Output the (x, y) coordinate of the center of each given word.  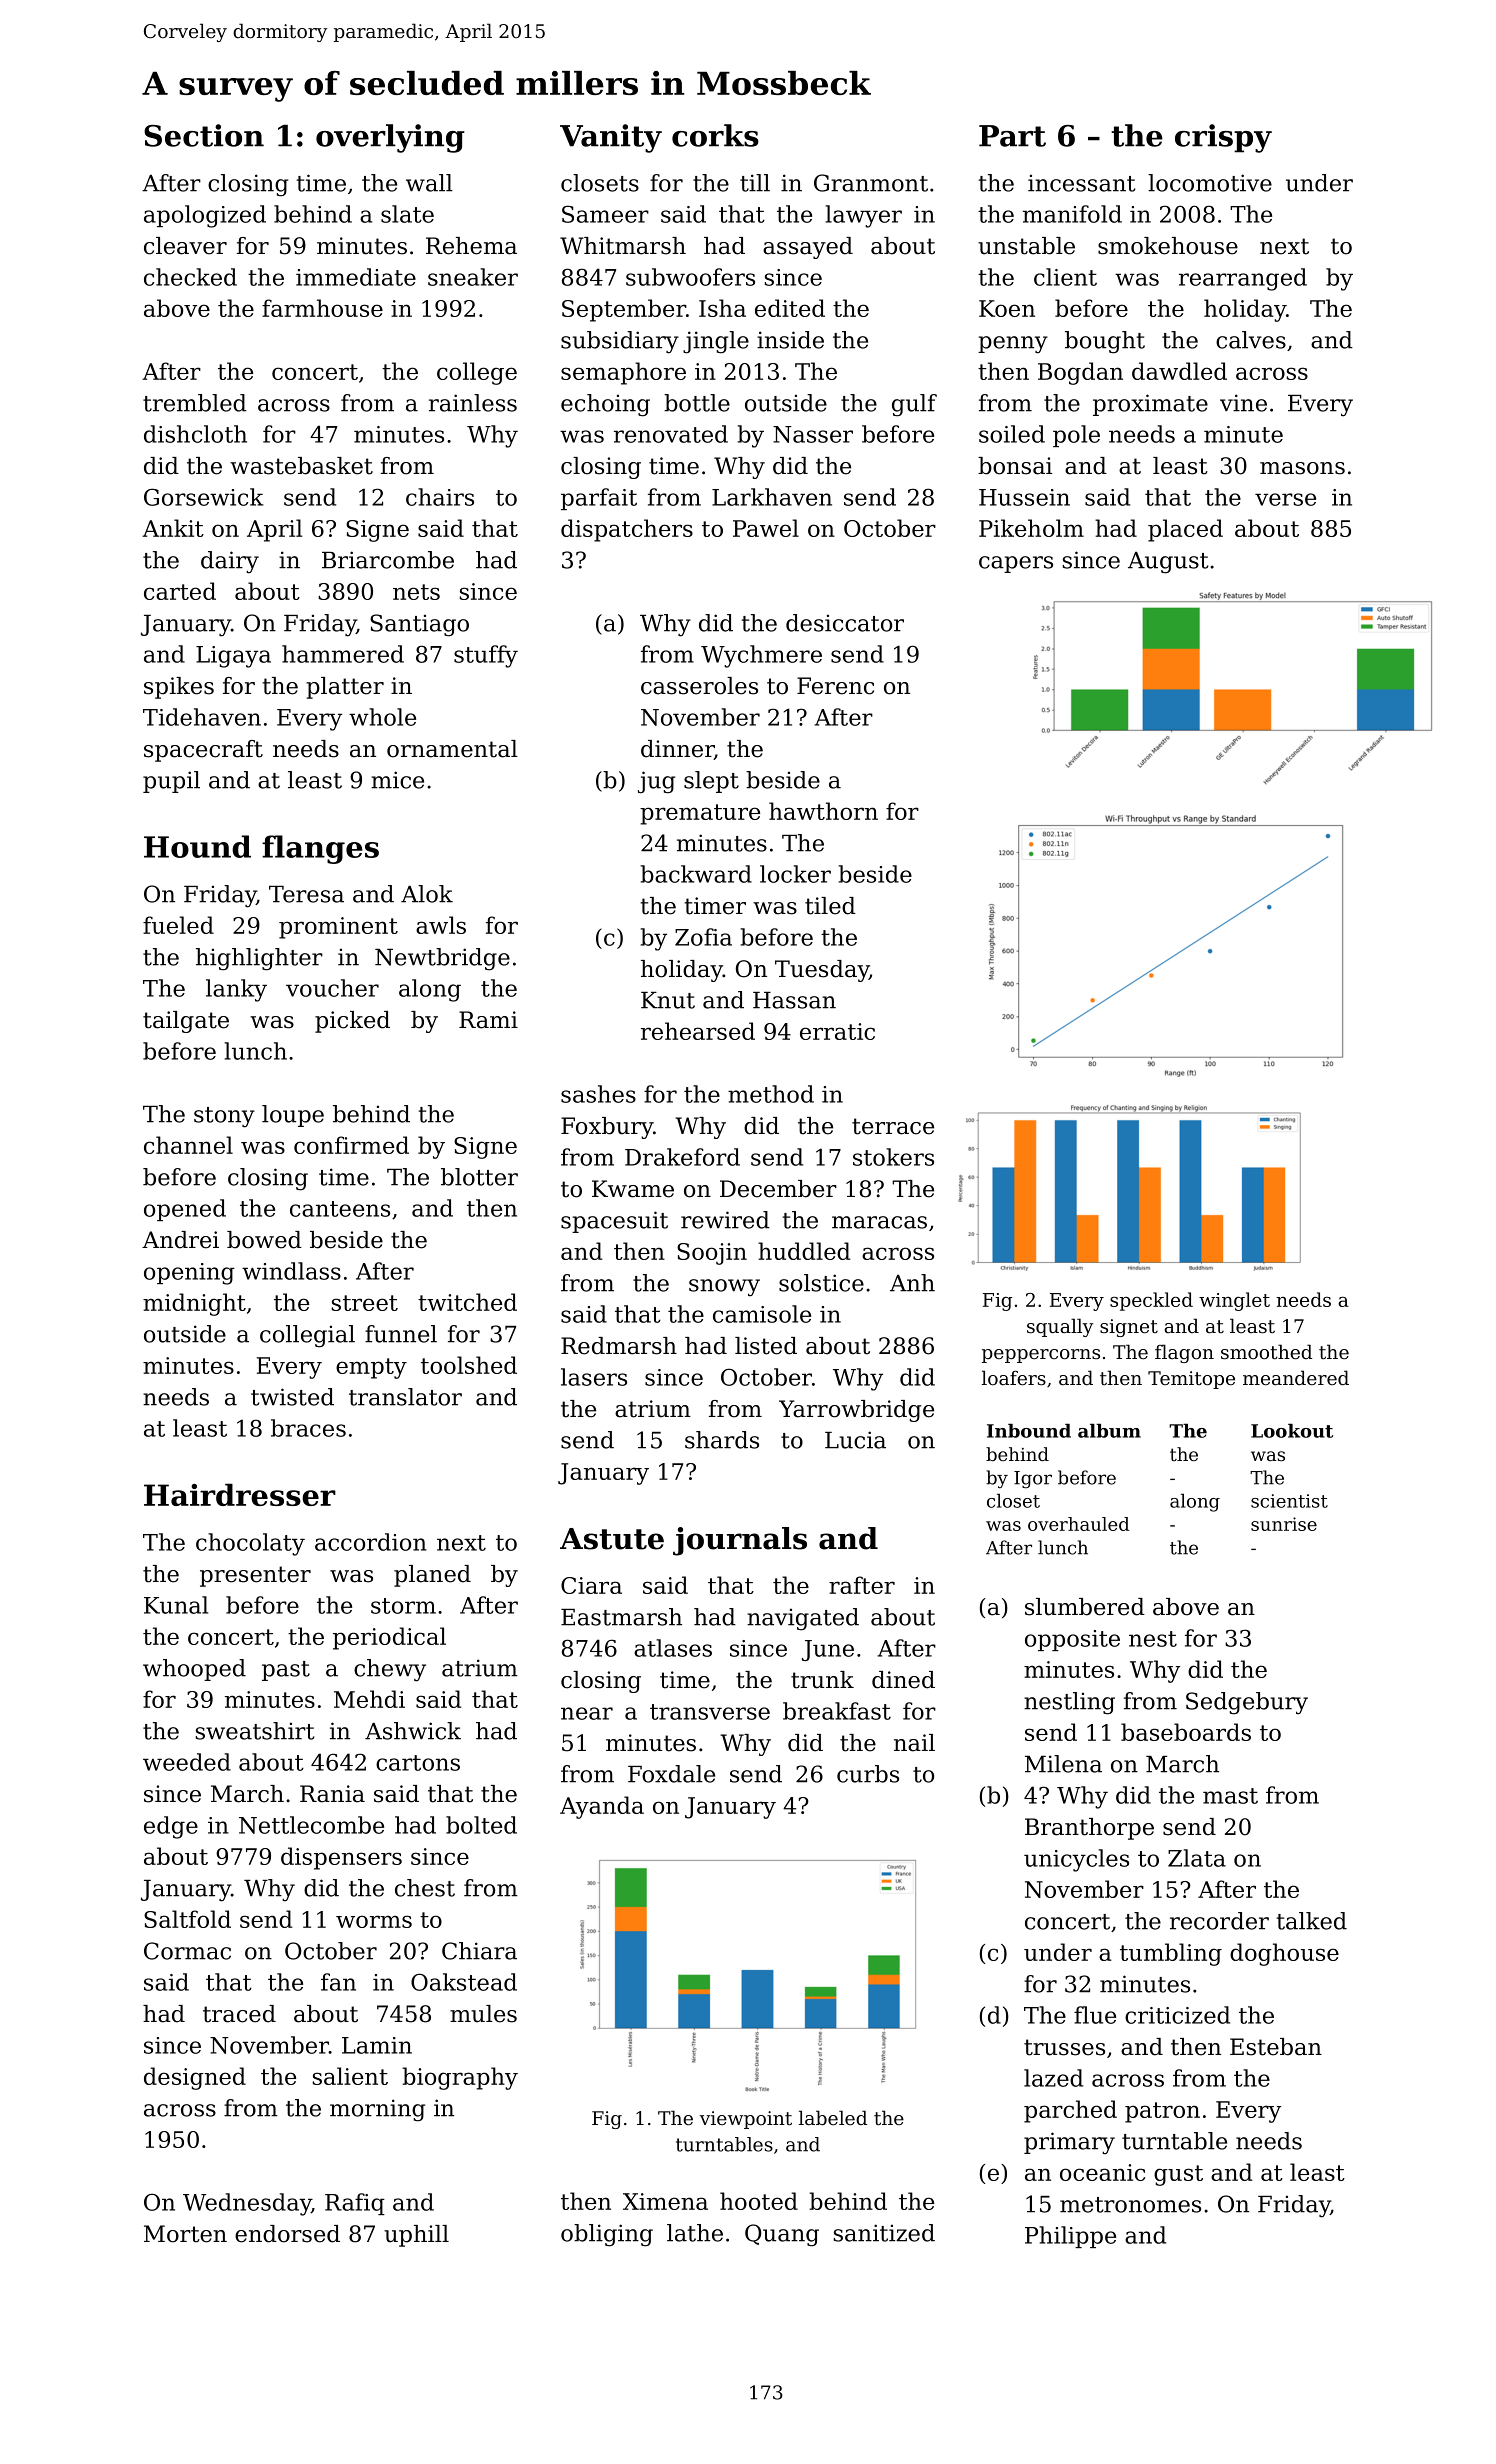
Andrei (180, 1240)
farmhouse (322, 308)
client (1065, 277)
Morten (185, 2234)
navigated (803, 1619)
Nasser (813, 434)
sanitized (884, 2233)
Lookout (1292, 1431)
